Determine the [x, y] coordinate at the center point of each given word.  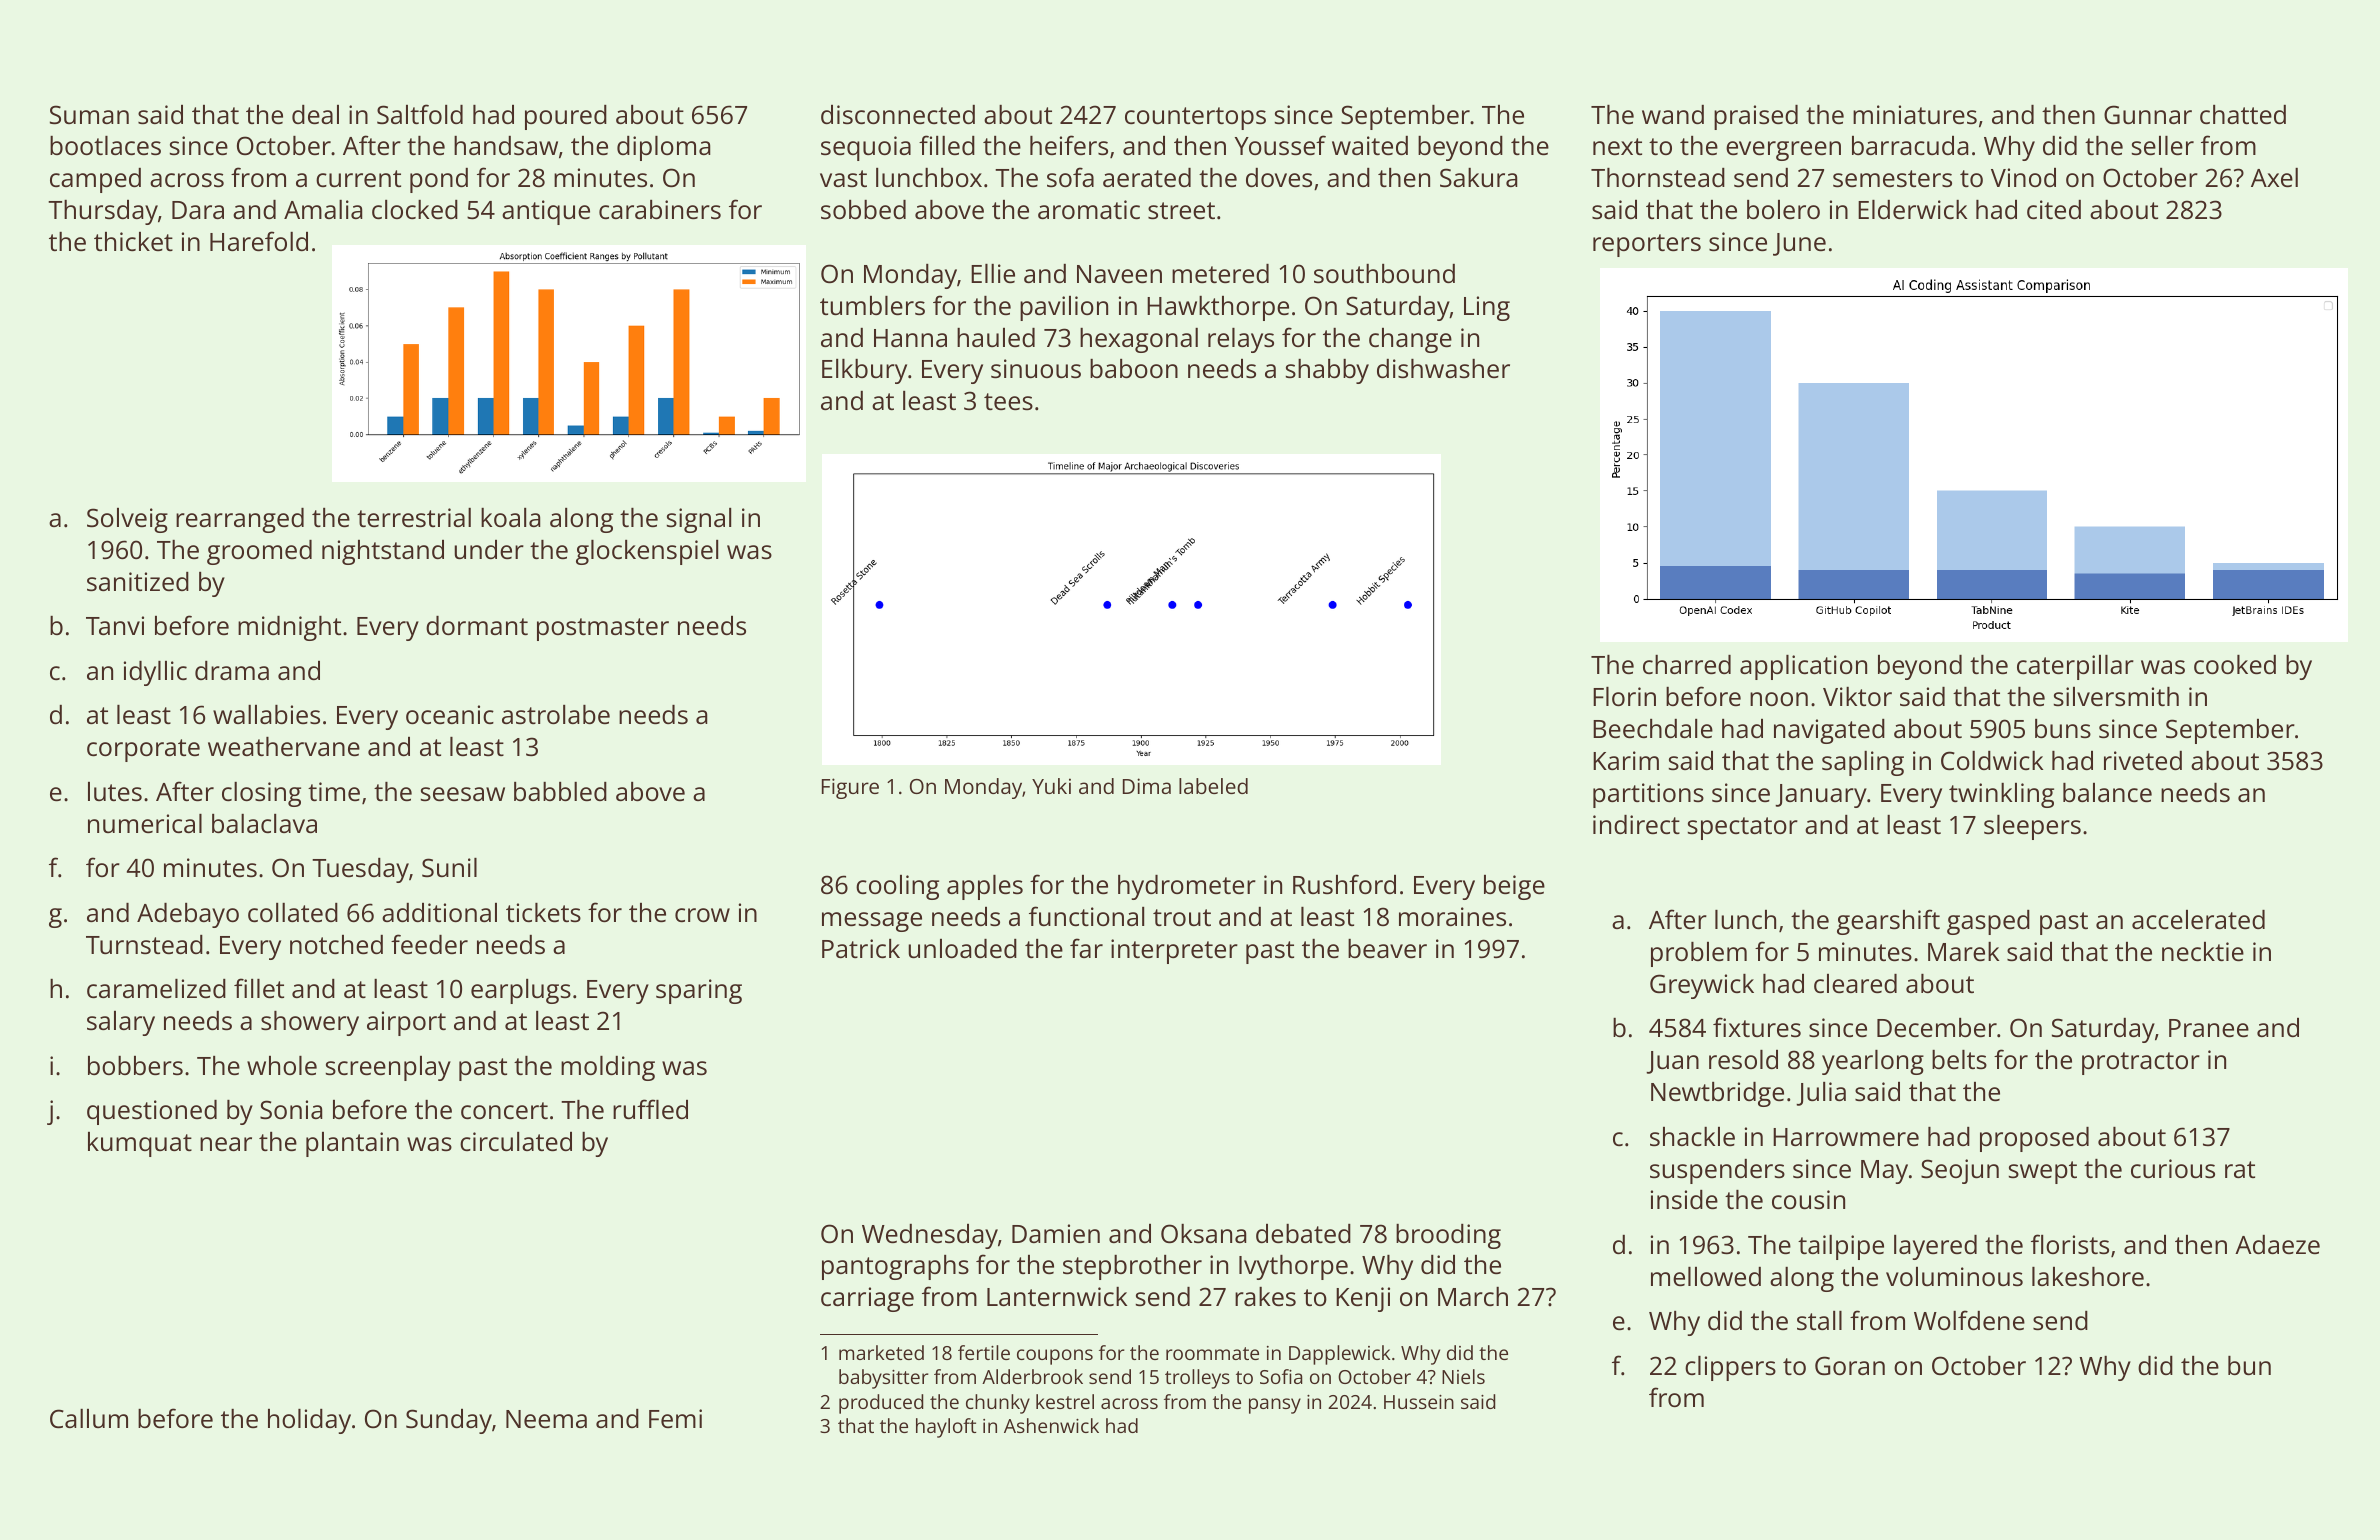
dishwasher [1443, 368]
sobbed [863, 209]
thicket [133, 241]
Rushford [1344, 884]
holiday [309, 1421]
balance [2107, 792]
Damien [1056, 1233]
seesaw [463, 794]
